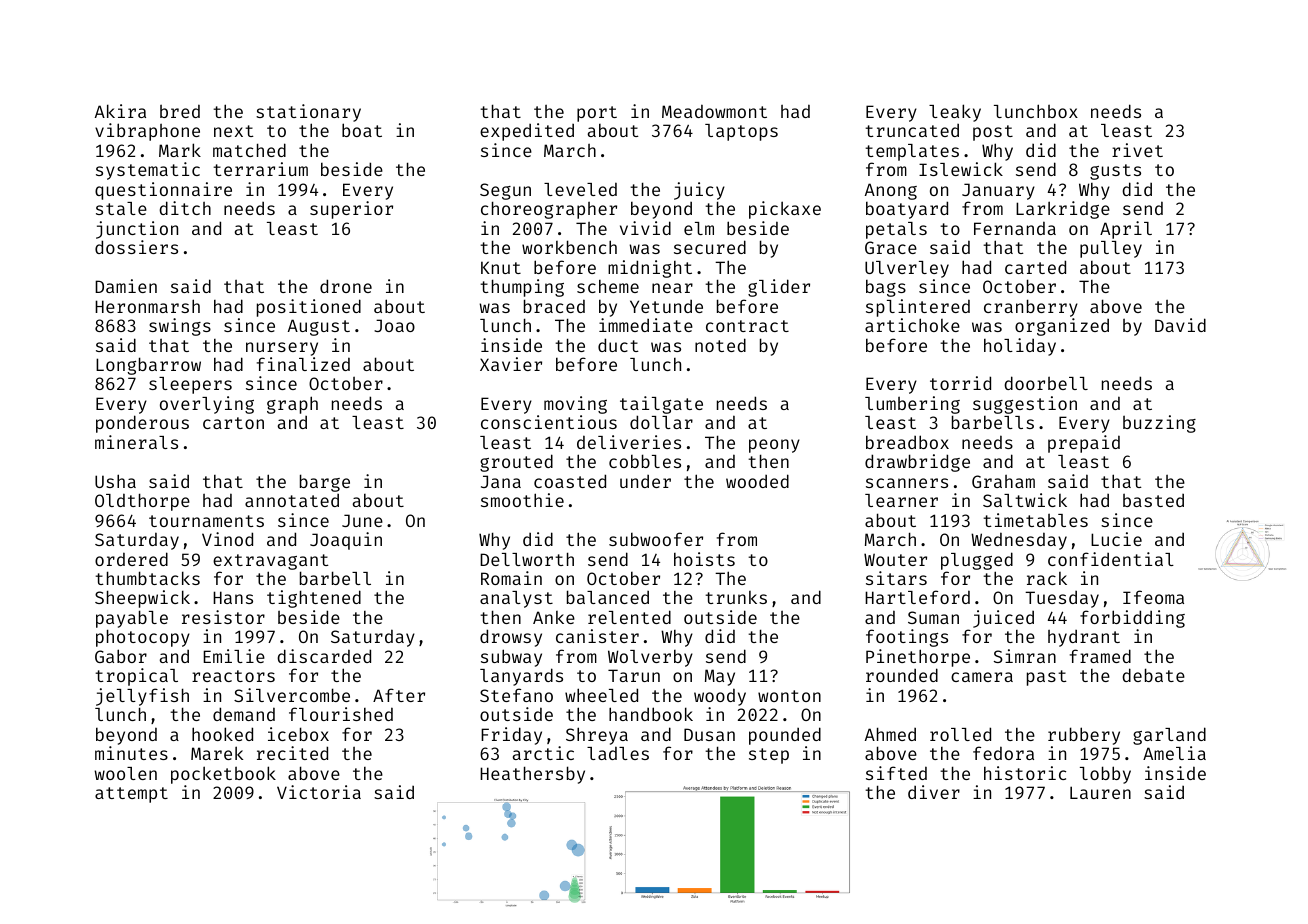 The image size is (1308, 924). I want to click on Victoria, so click(319, 792).
